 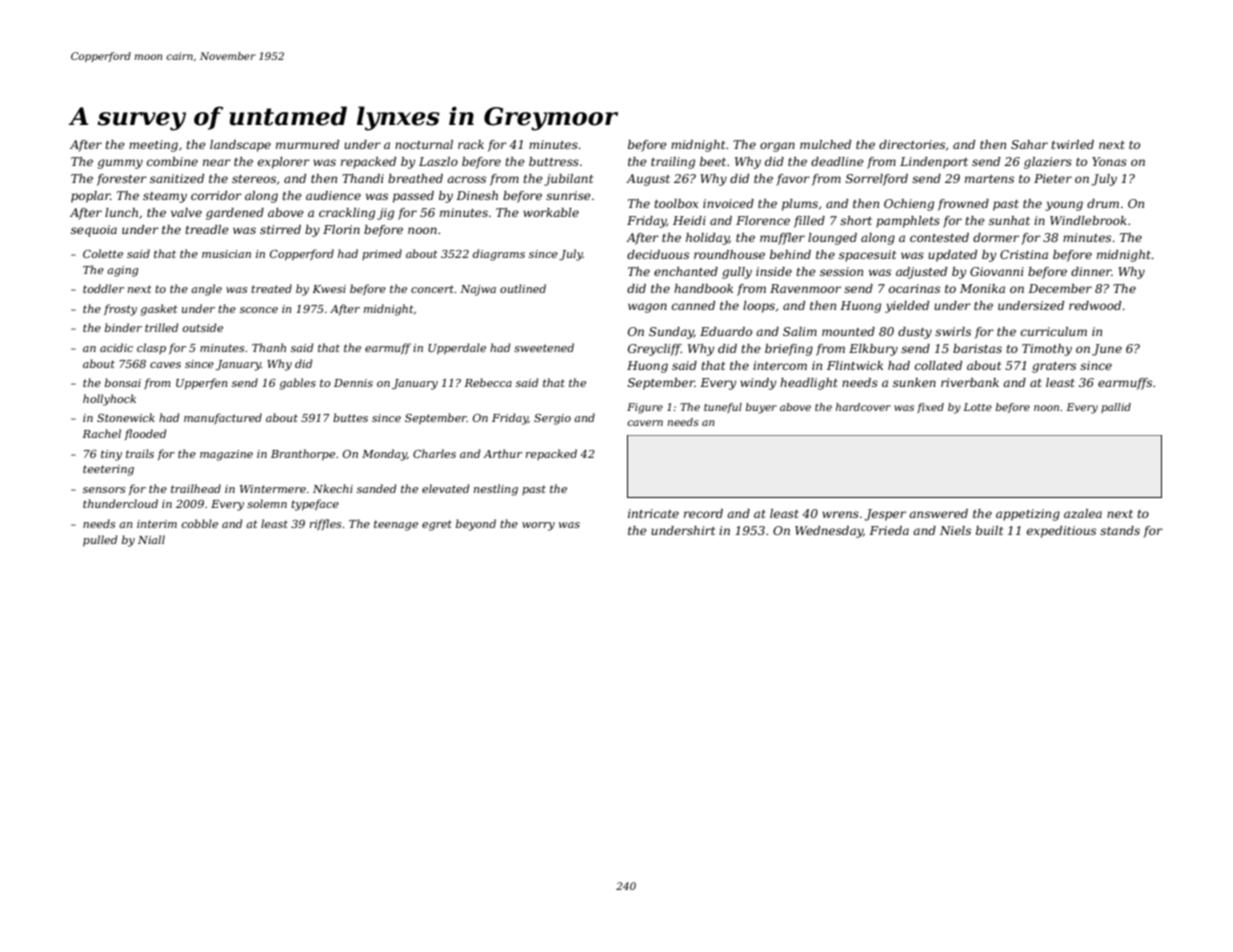 I want to click on jig, so click(x=385, y=214).
